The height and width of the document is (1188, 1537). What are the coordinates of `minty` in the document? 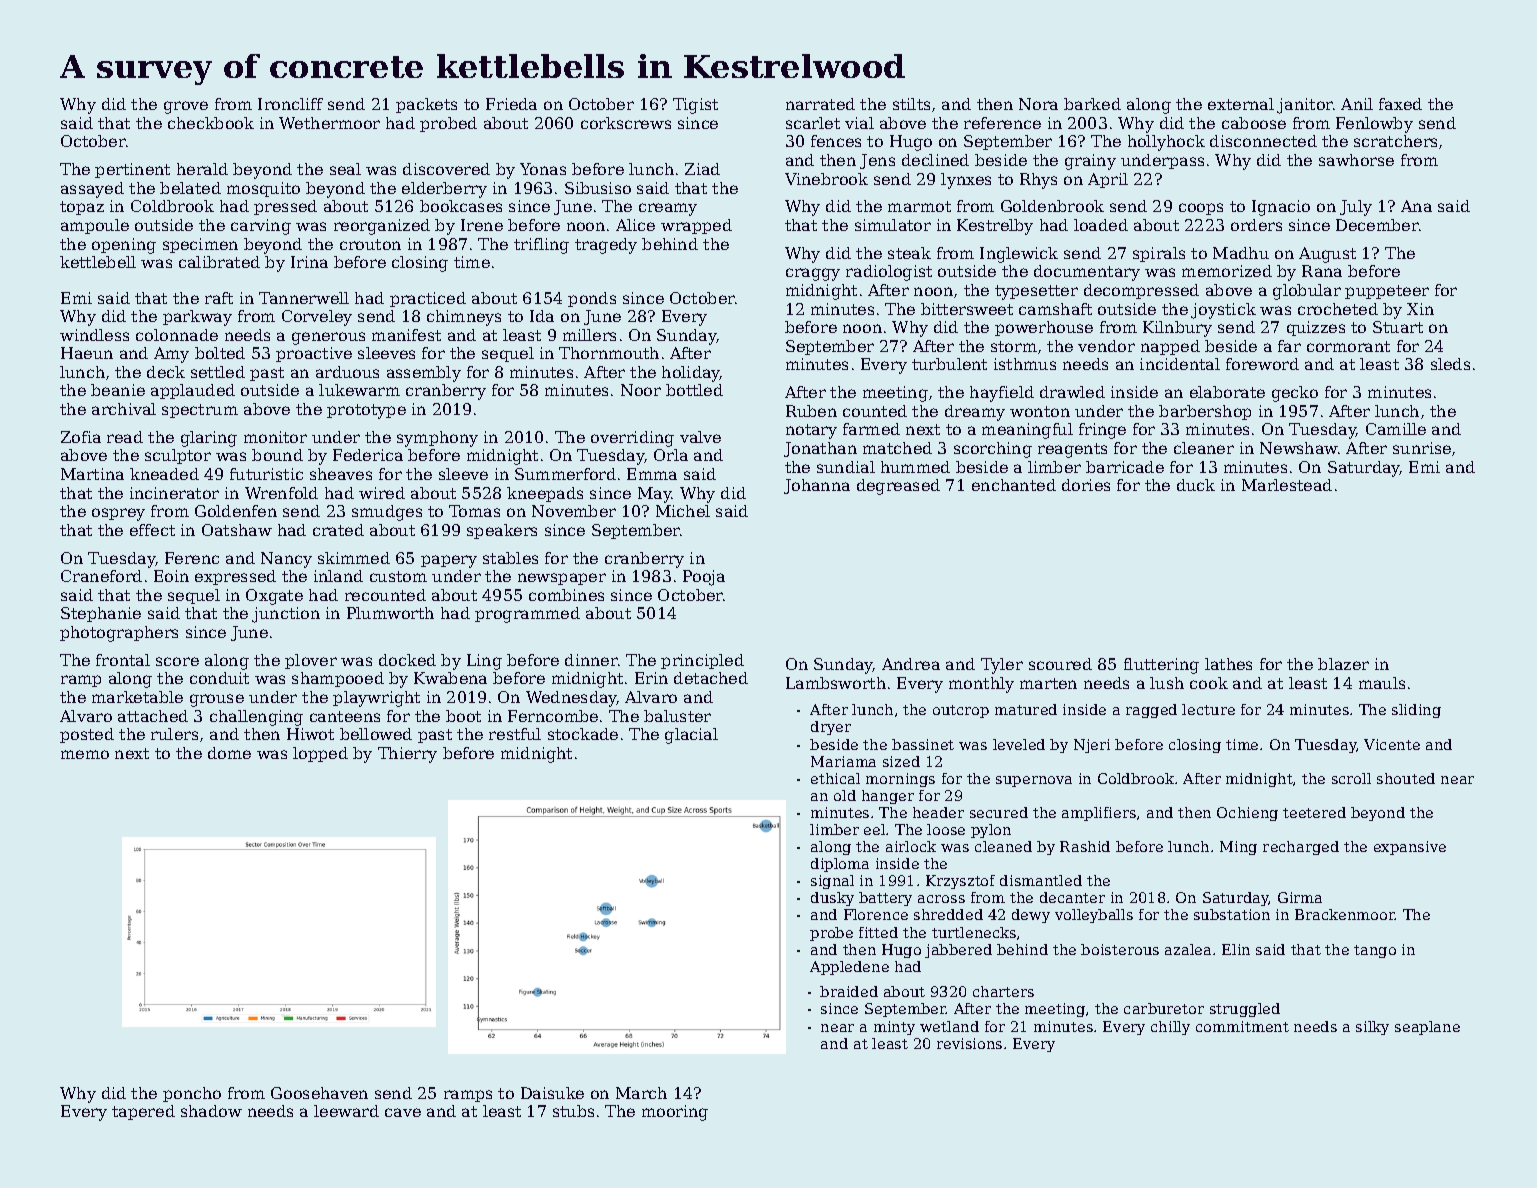 It's located at (894, 1028).
